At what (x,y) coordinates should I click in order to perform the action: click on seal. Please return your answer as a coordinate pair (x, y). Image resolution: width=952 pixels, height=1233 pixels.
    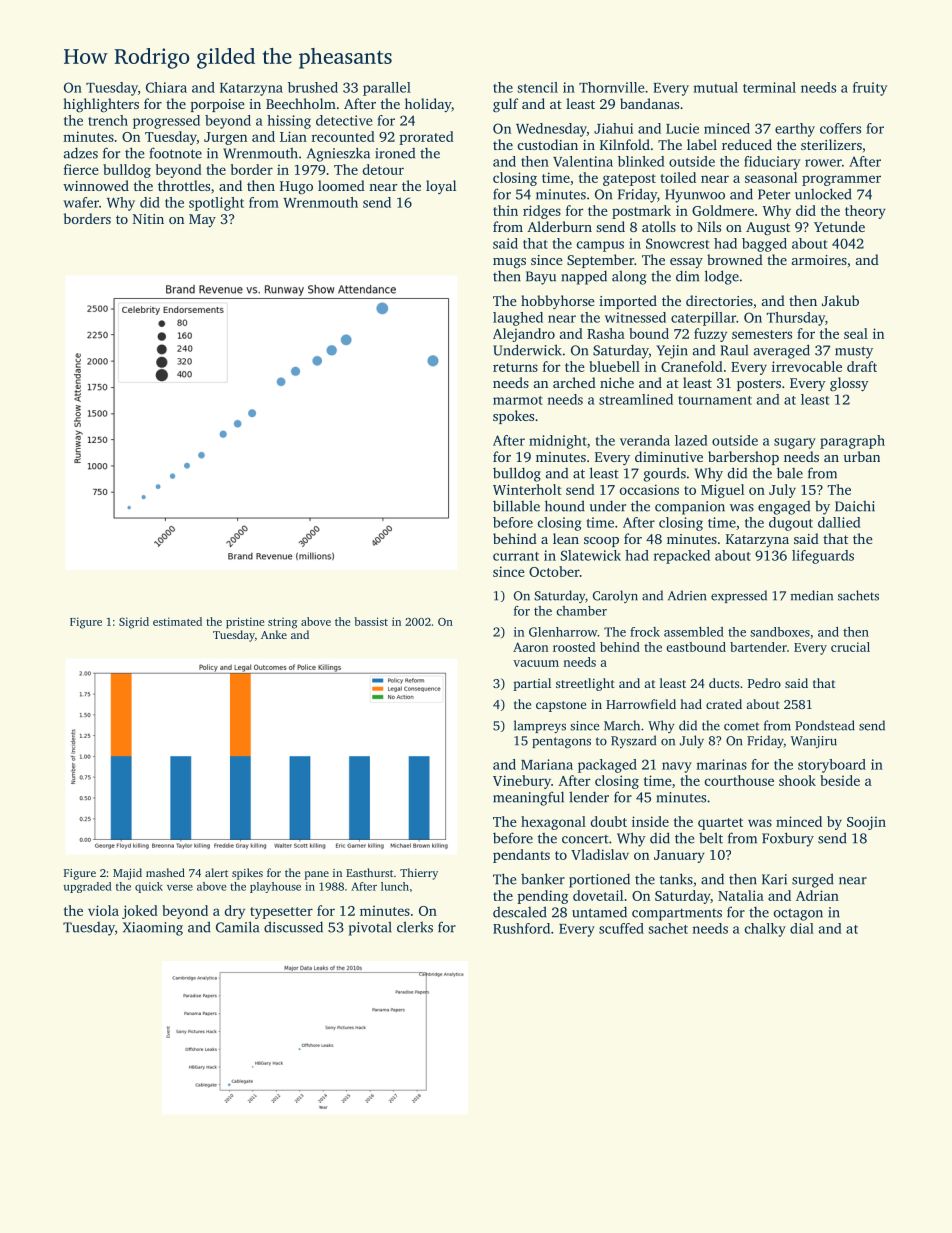
    Looking at the image, I should click on (856, 333).
